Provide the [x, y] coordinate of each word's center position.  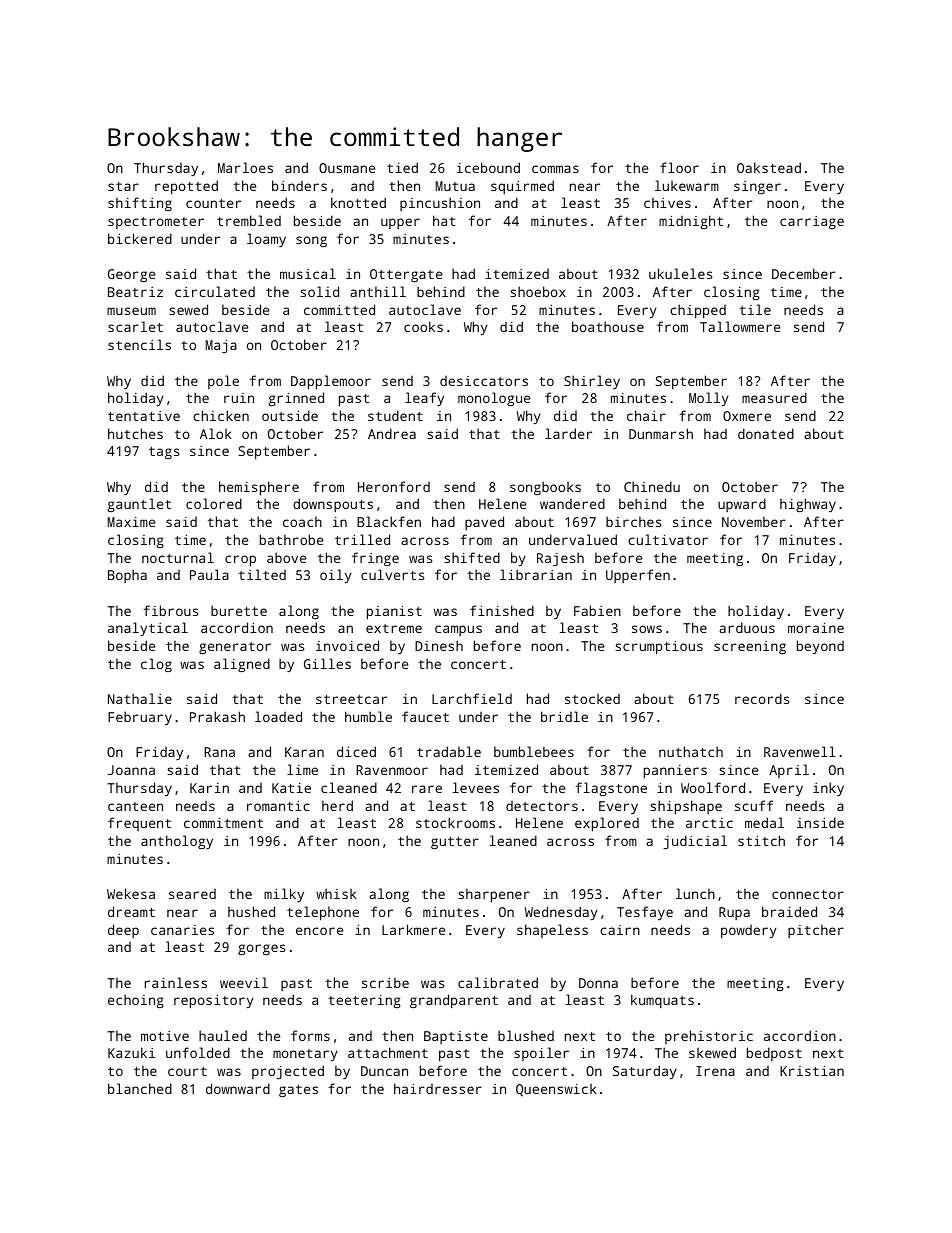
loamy [266, 240]
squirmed [522, 187]
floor [679, 167]
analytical [148, 629]
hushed [251, 911]
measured [774, 397]
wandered [572, 503]
